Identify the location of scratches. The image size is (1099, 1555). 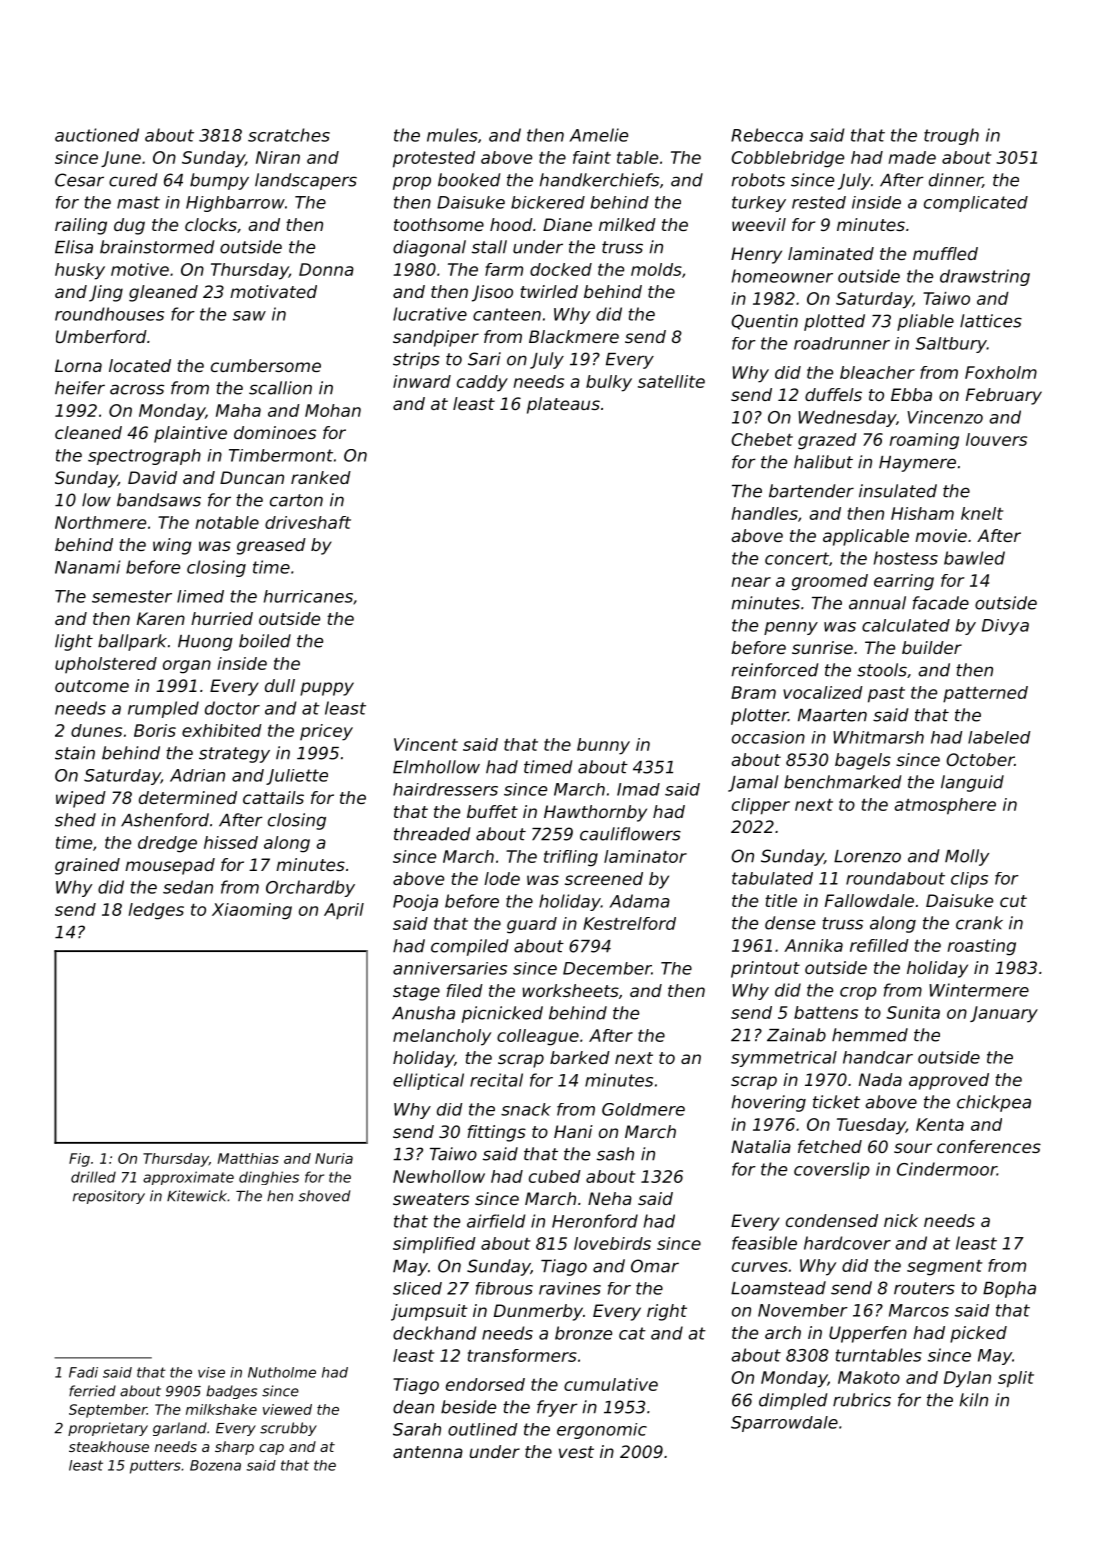
(289, 135).
